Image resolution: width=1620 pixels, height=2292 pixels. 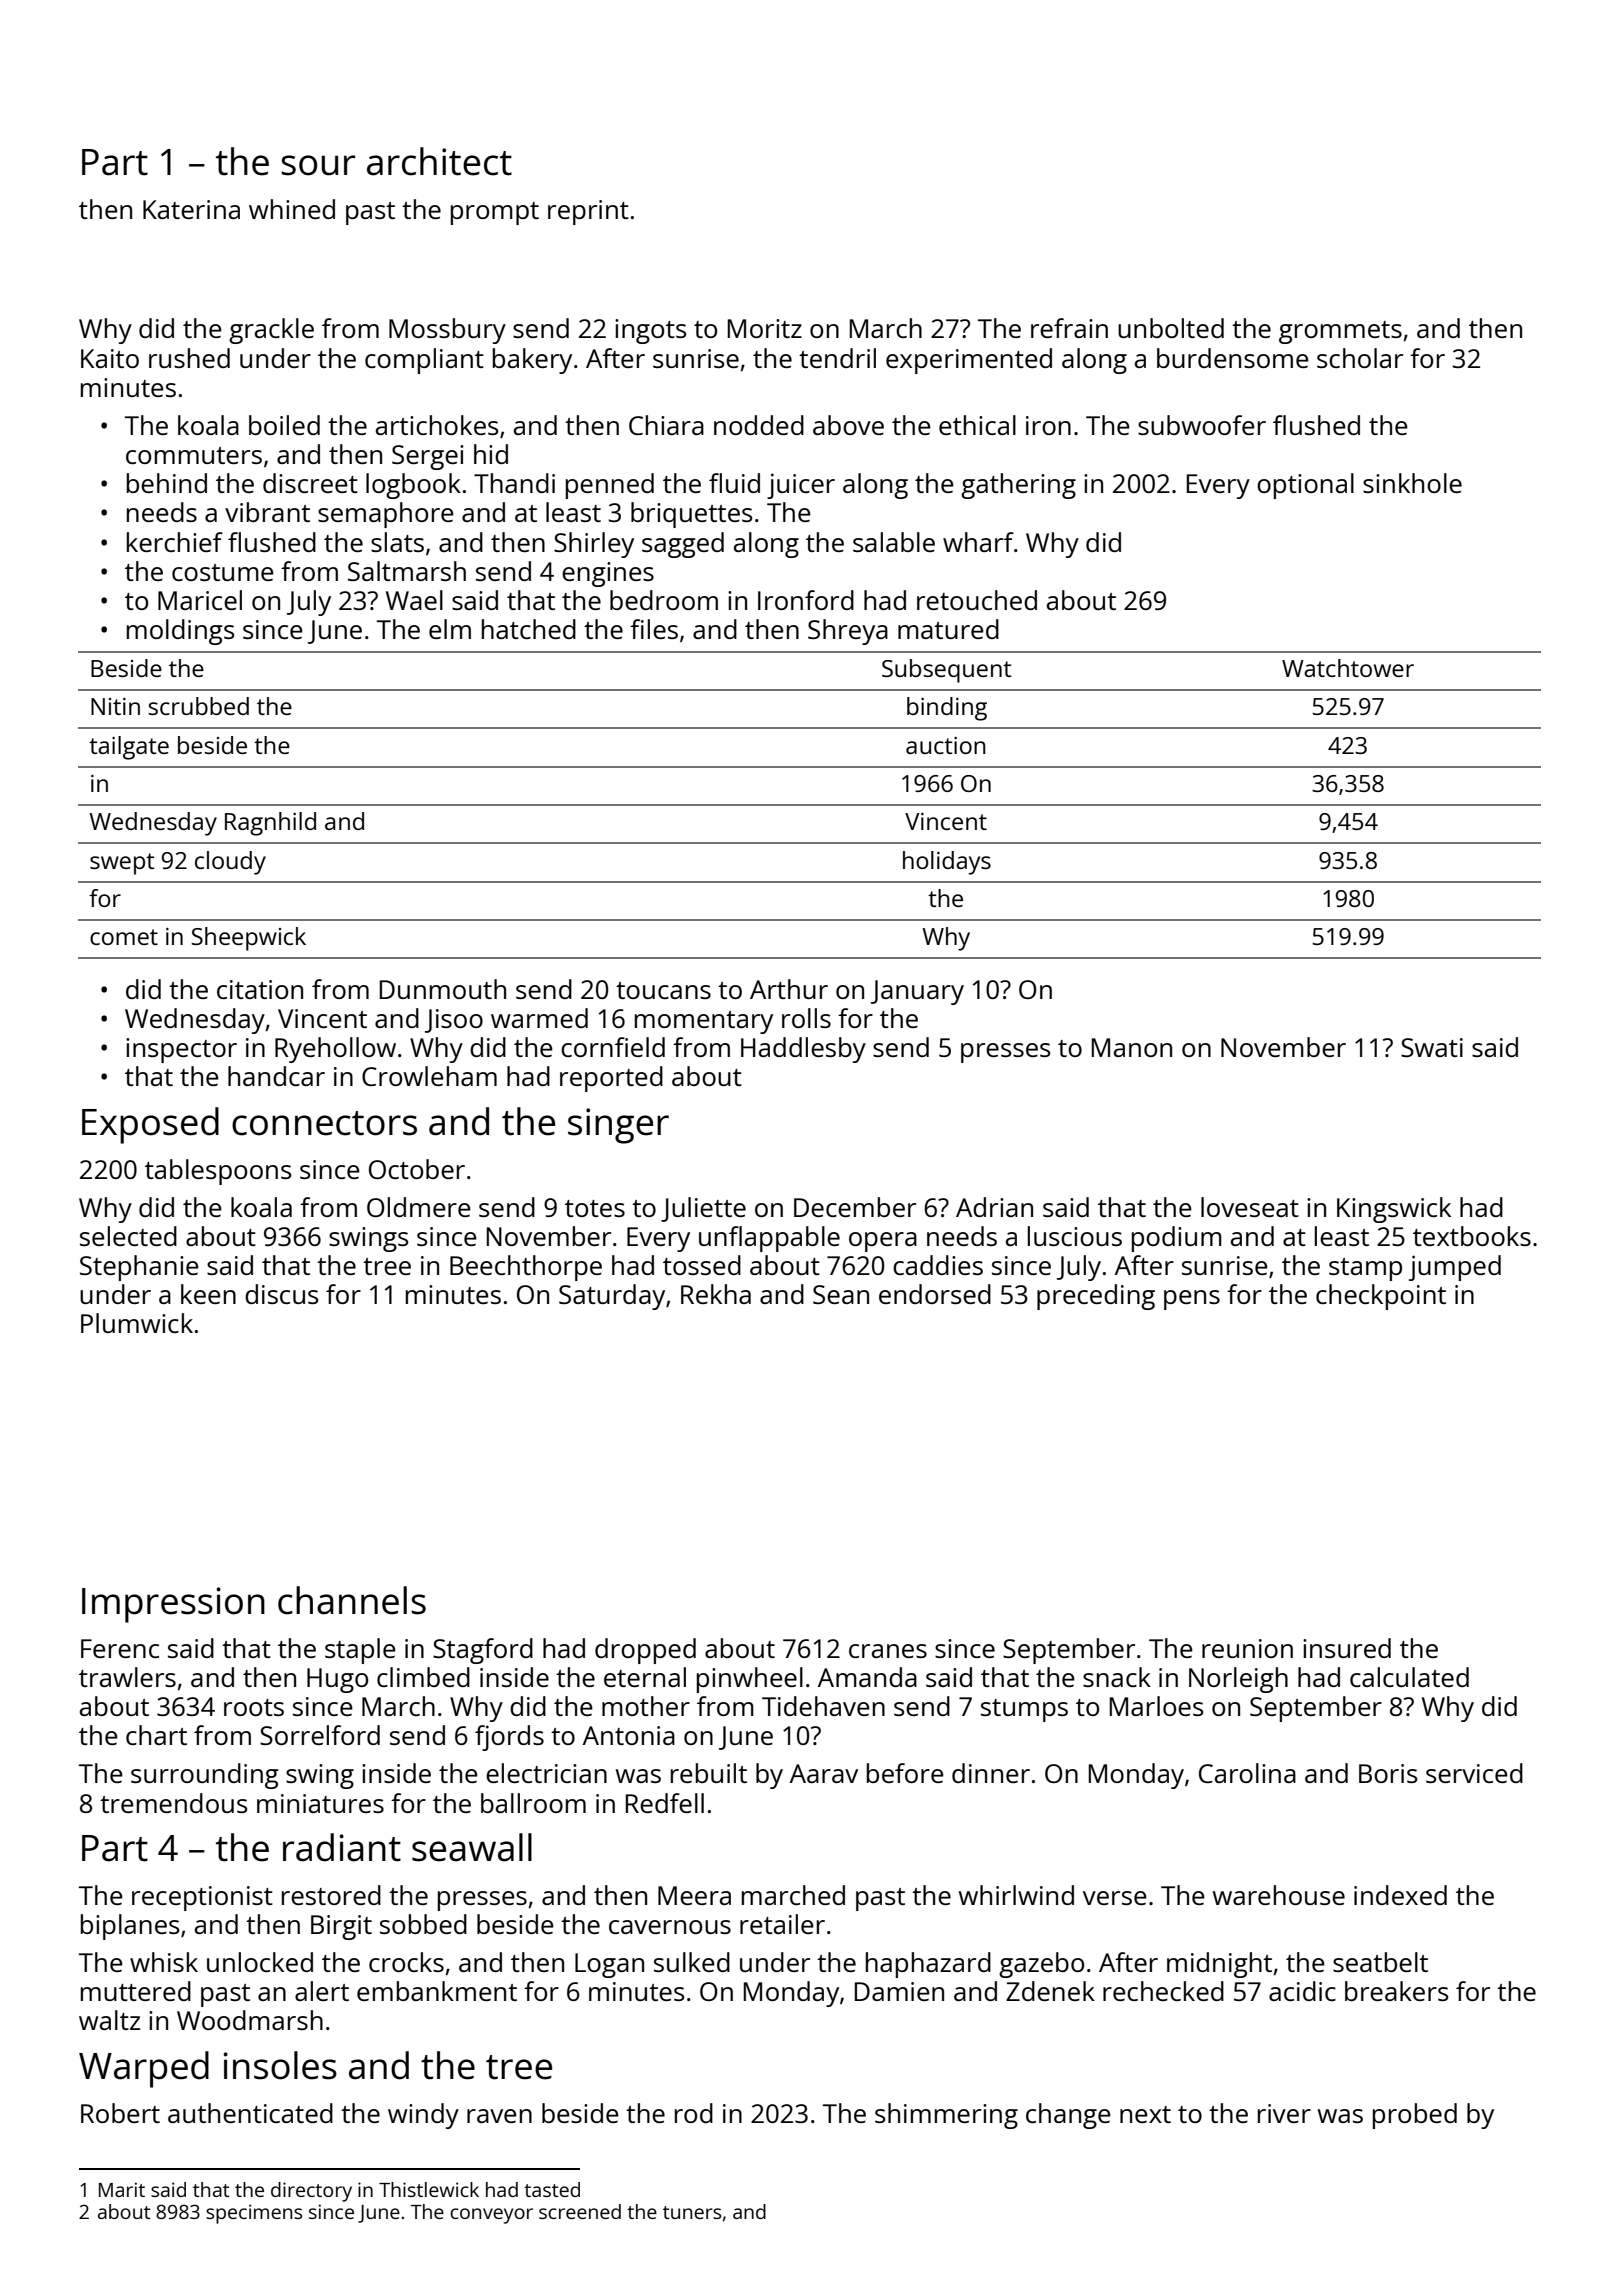 What do you see at coordinates (128, 1236) in the page?
I see `selected` at bounding box center [128, 1236].
